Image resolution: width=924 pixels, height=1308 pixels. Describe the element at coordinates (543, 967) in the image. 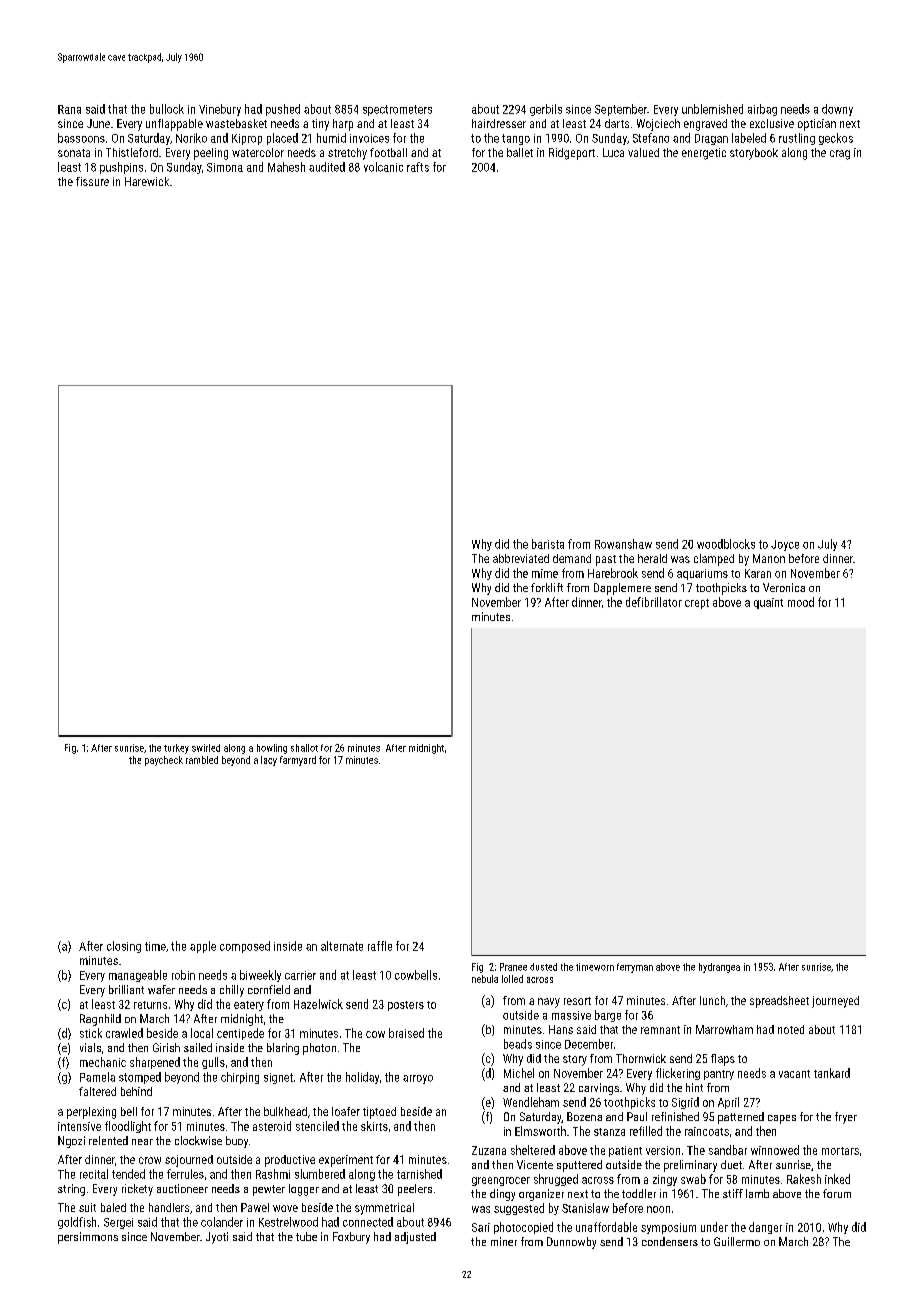

I see `dusted` at that location.
